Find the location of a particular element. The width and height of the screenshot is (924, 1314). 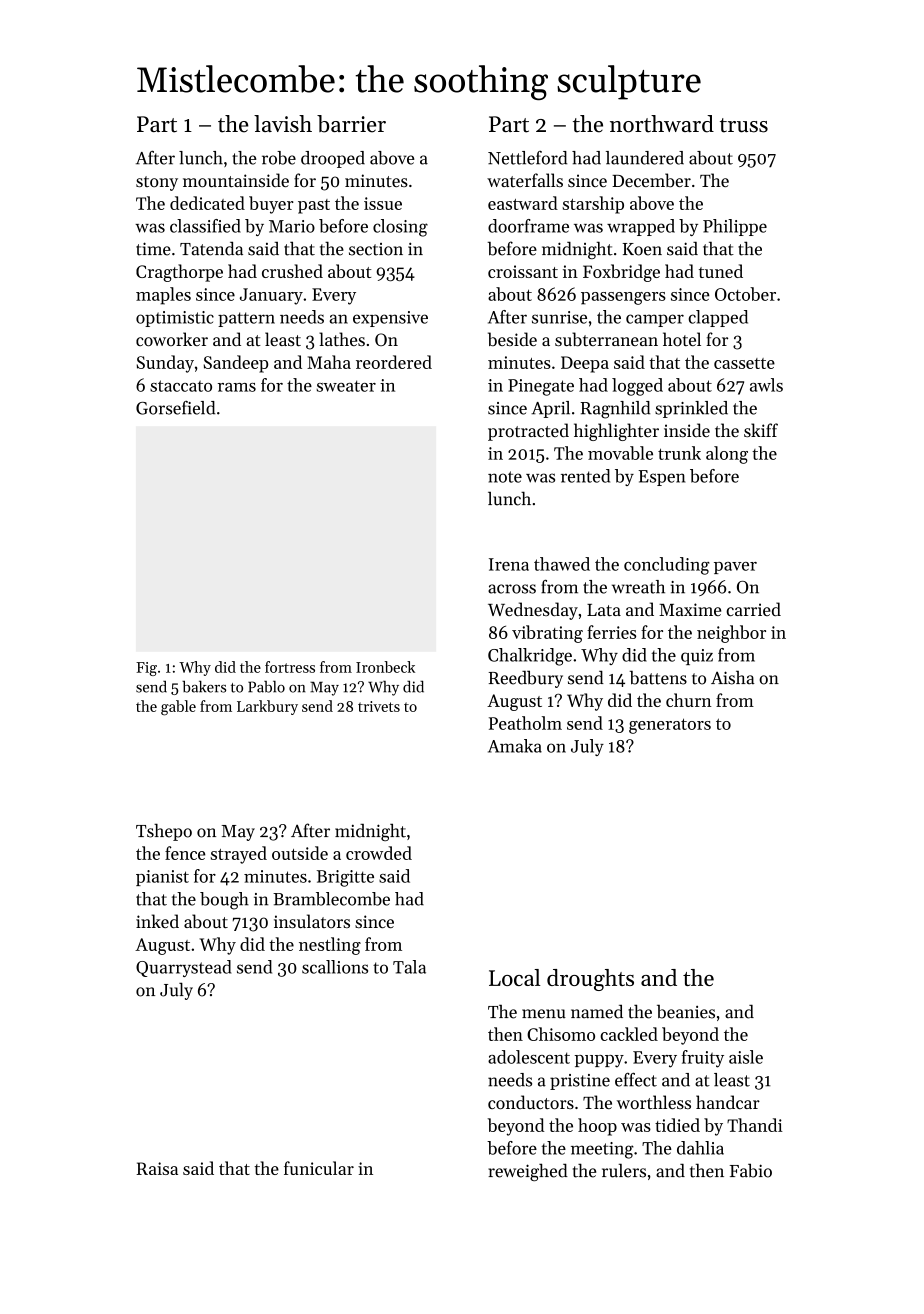

stony is located at coordinates (157, 183).
